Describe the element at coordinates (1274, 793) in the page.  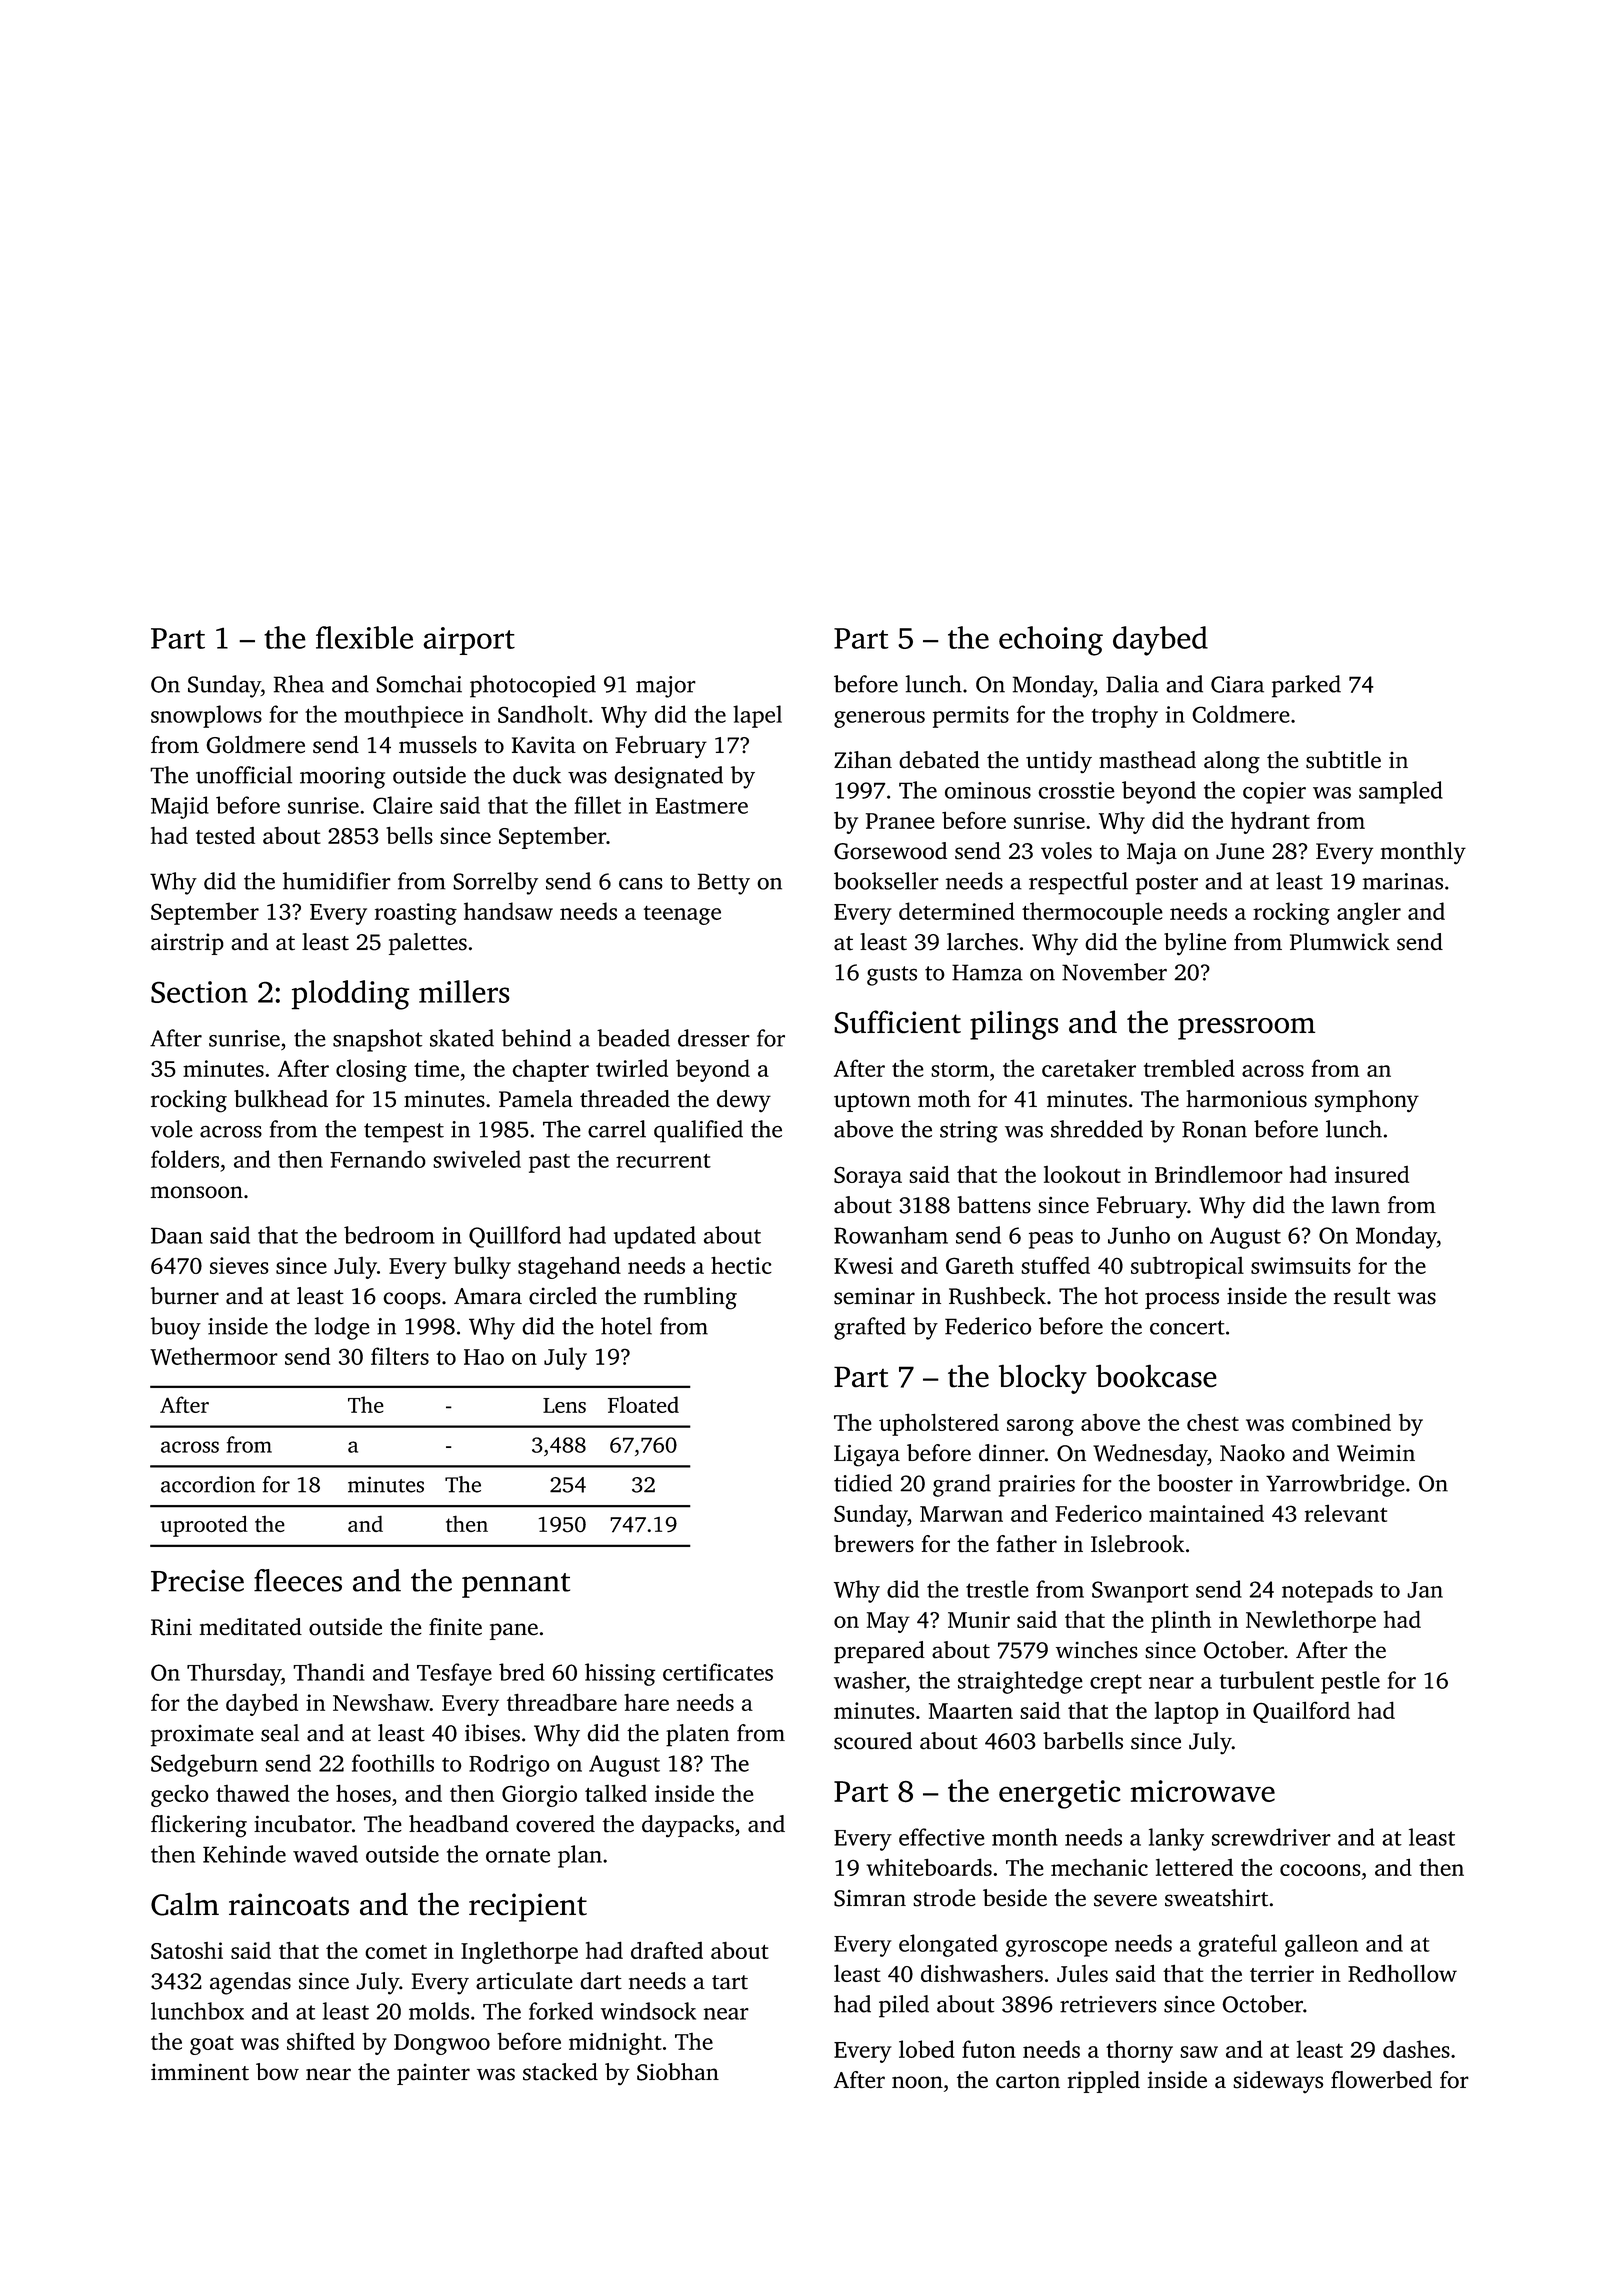
I see `copier` at that location.
